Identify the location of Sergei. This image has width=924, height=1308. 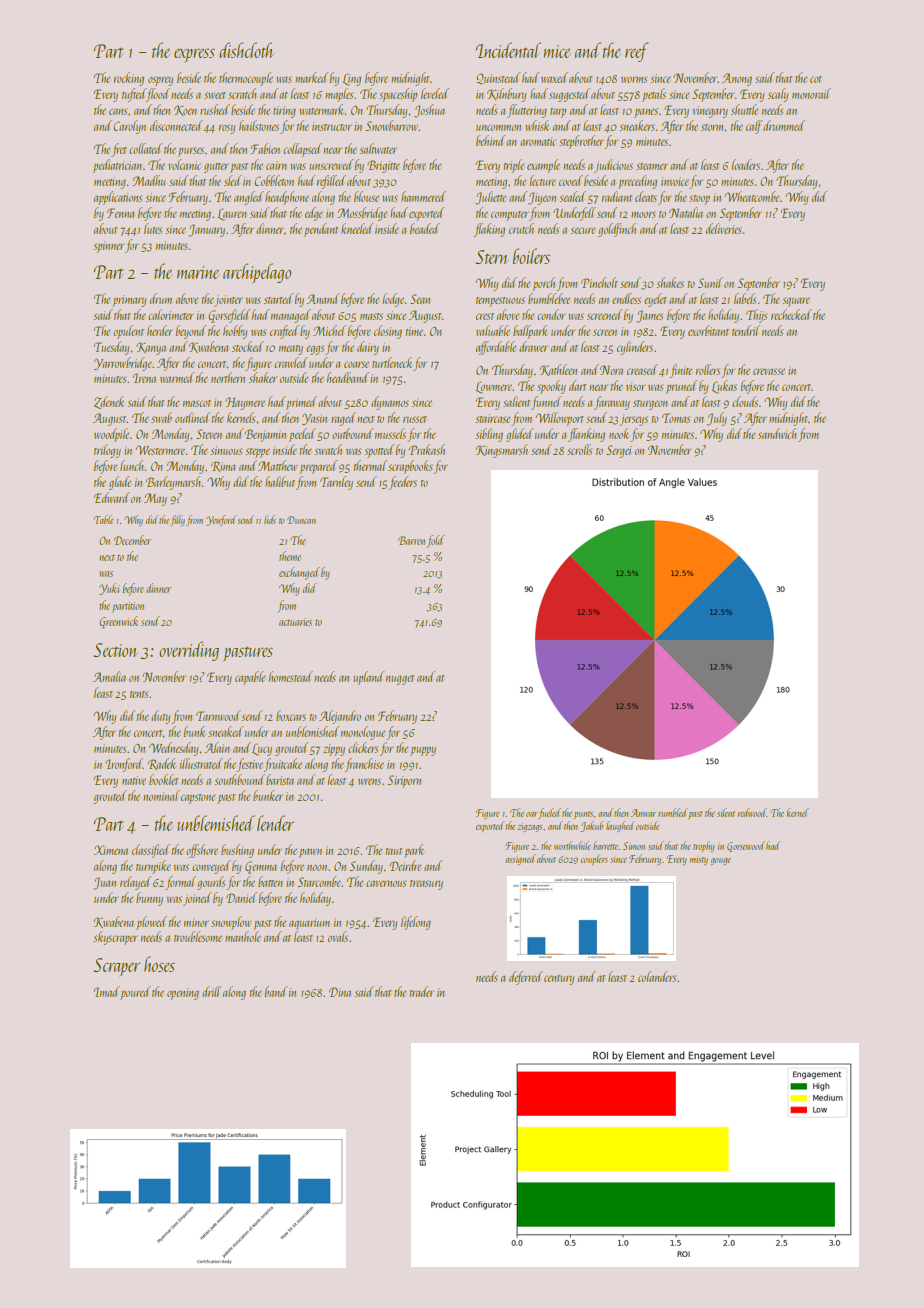
(618, 451).
